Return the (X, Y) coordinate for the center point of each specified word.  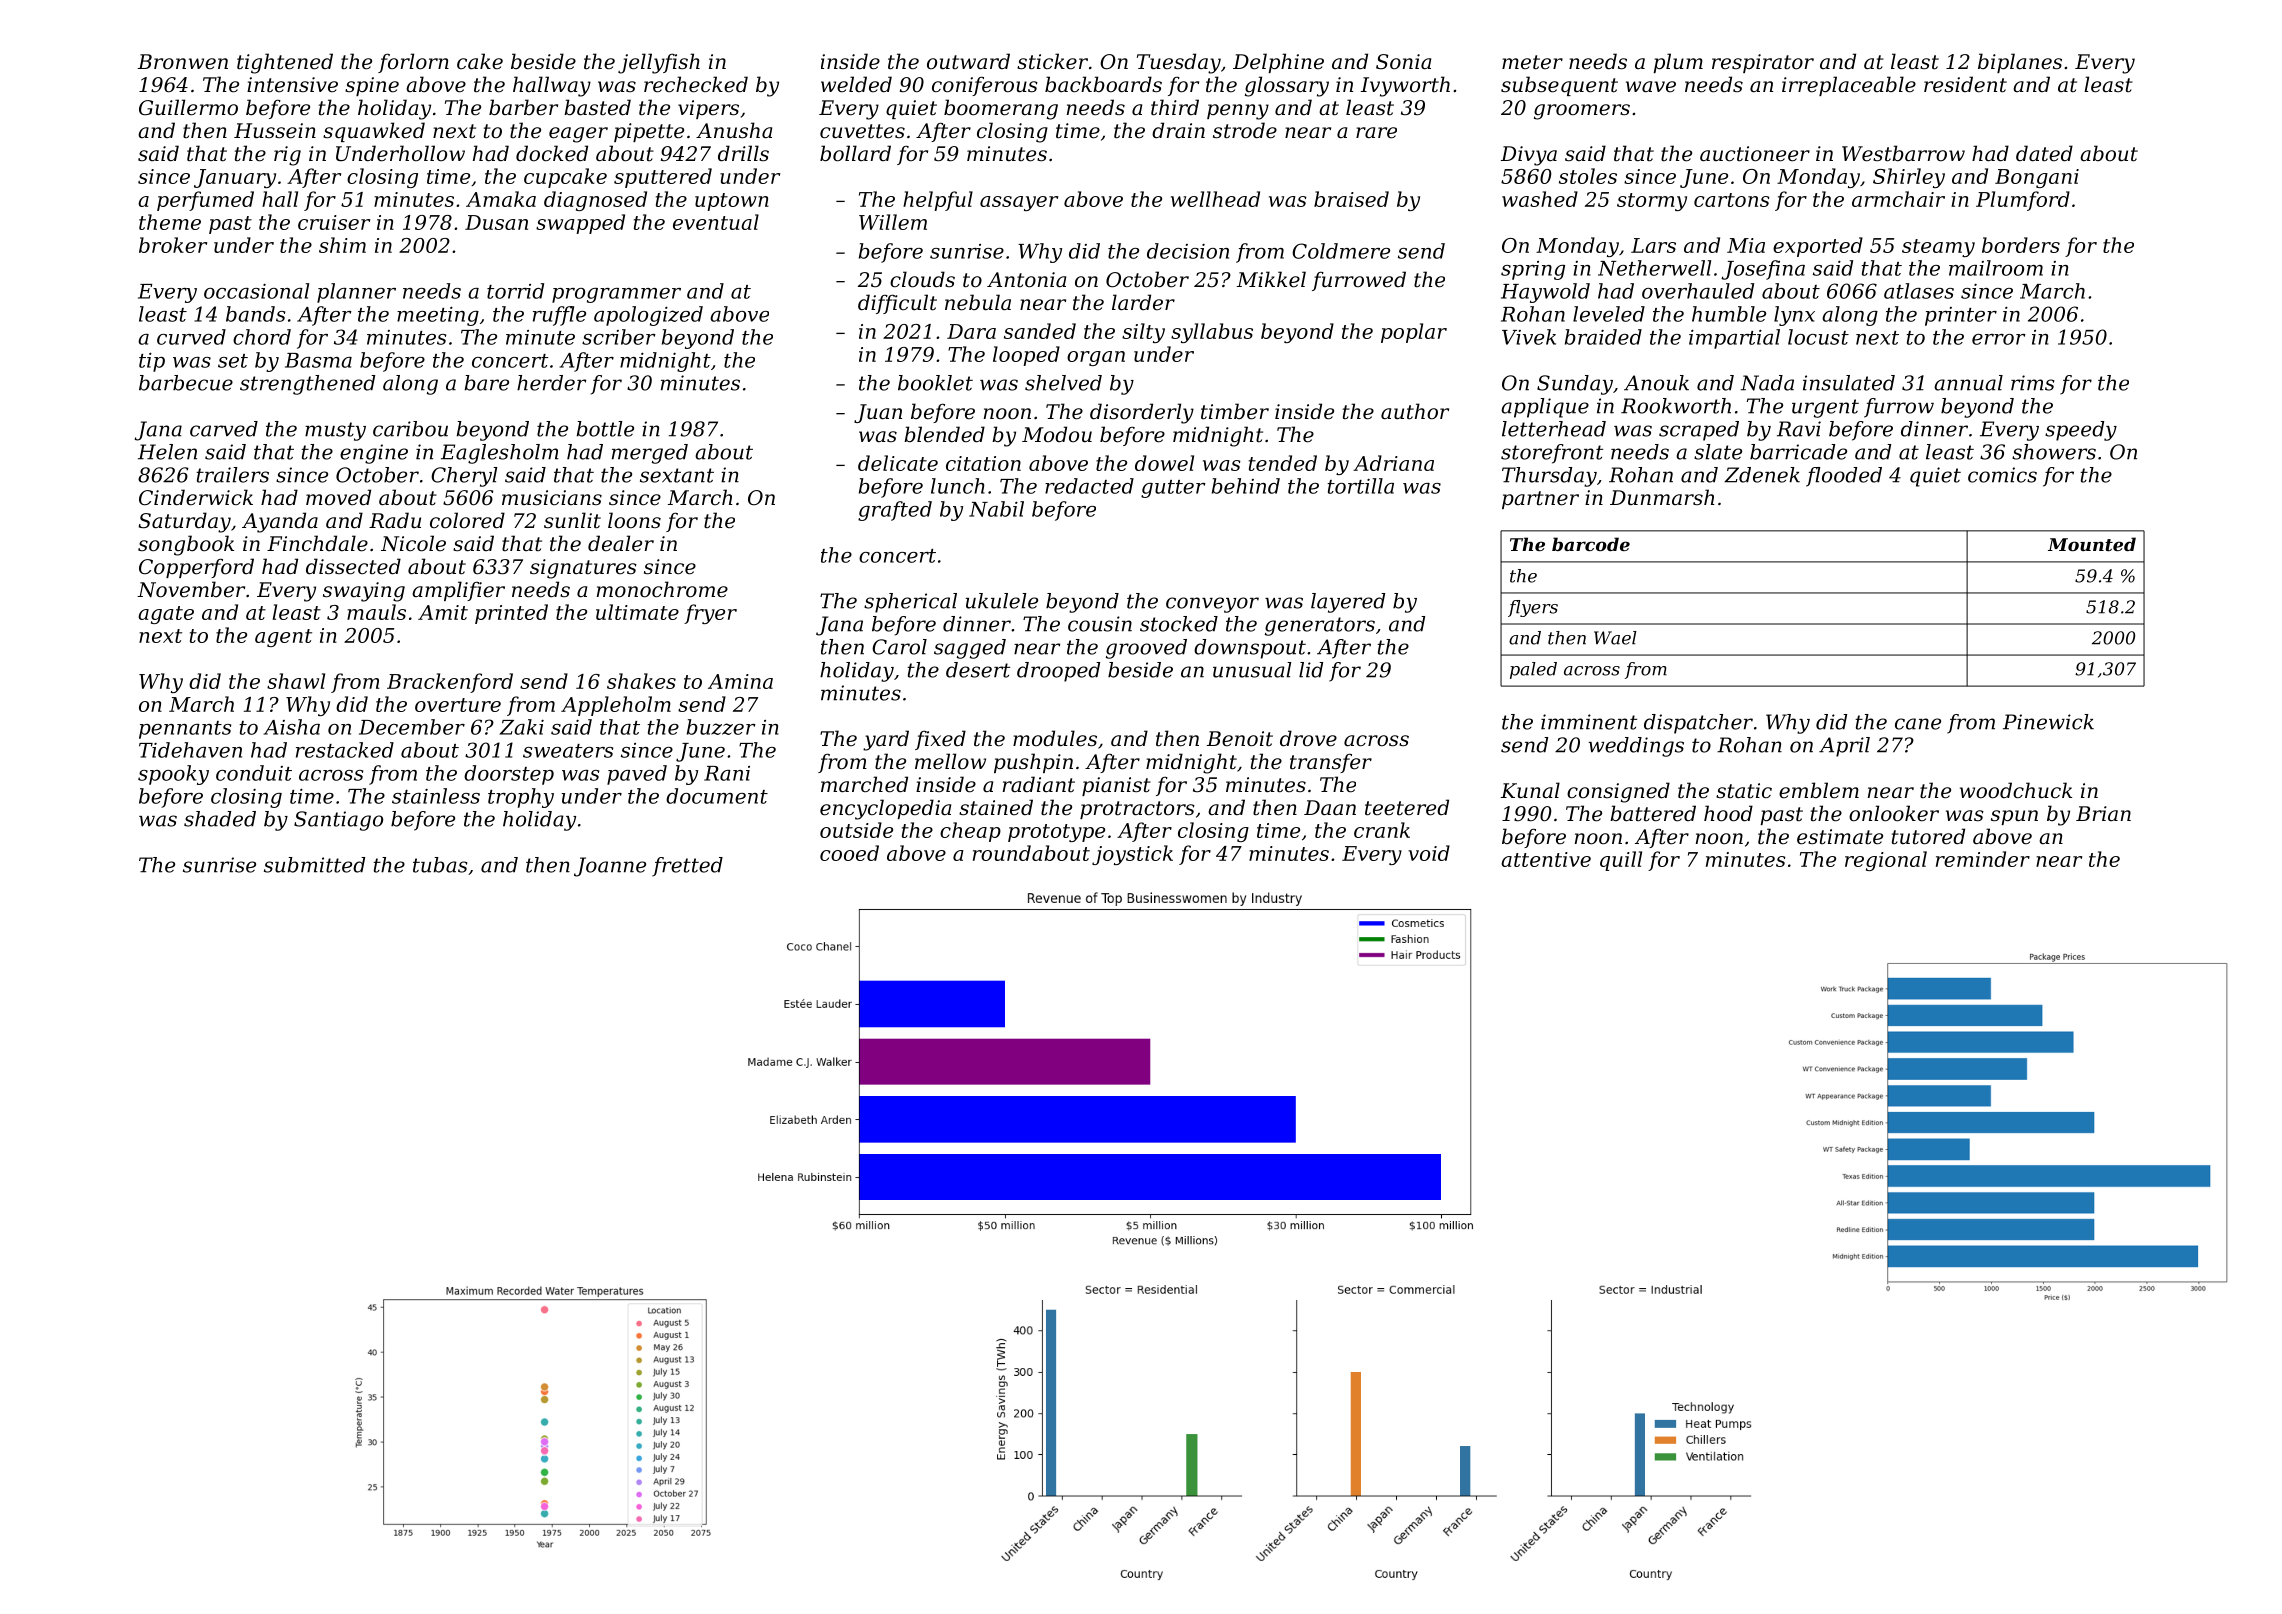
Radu (395, 520)
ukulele (1001, 601)
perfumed (205, 201)
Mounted (2092, 544)
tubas (440, 865)
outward (968, 61)
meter (1532, 62)
